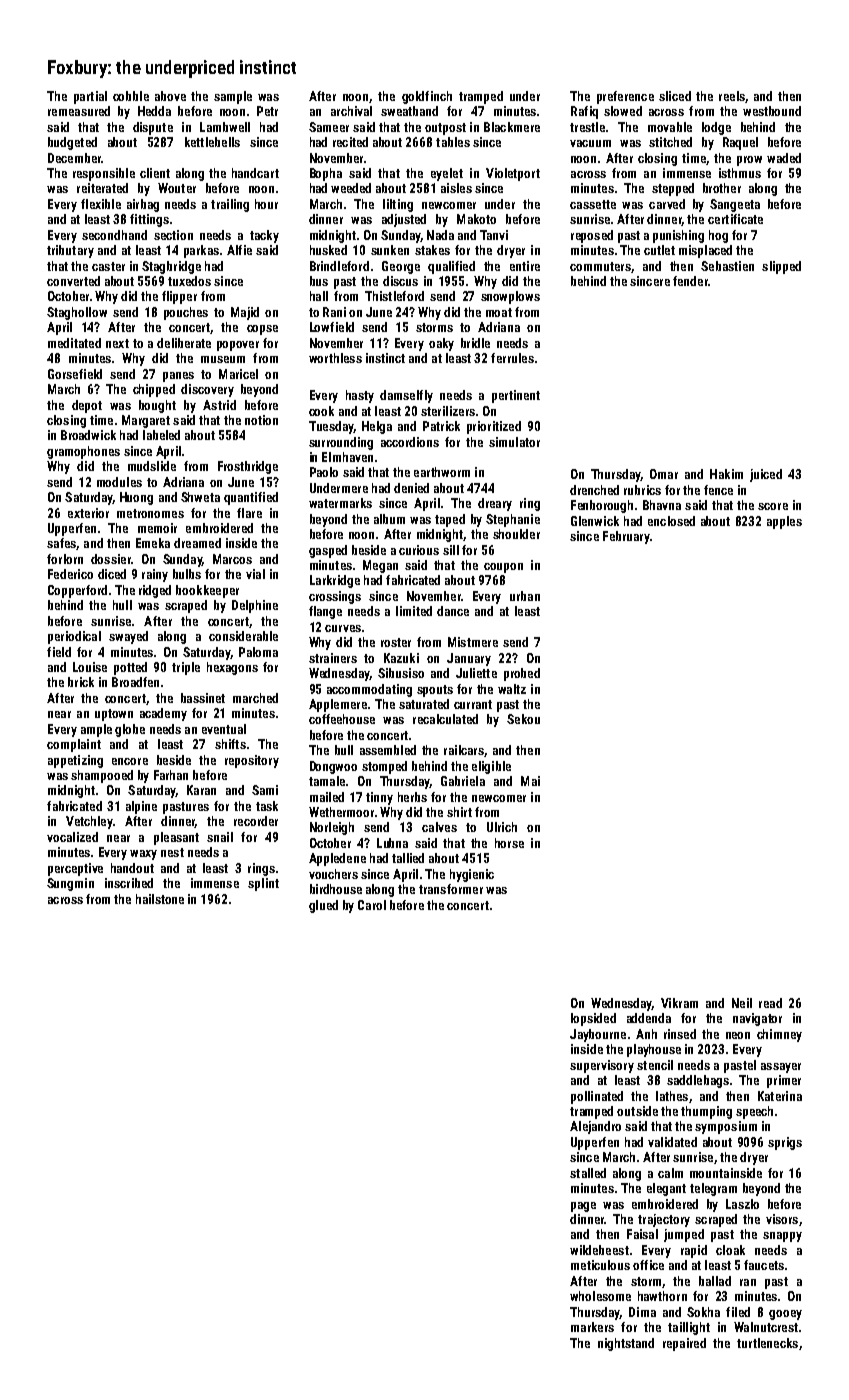  I want to click on goldfinch, so click(427, 97).
